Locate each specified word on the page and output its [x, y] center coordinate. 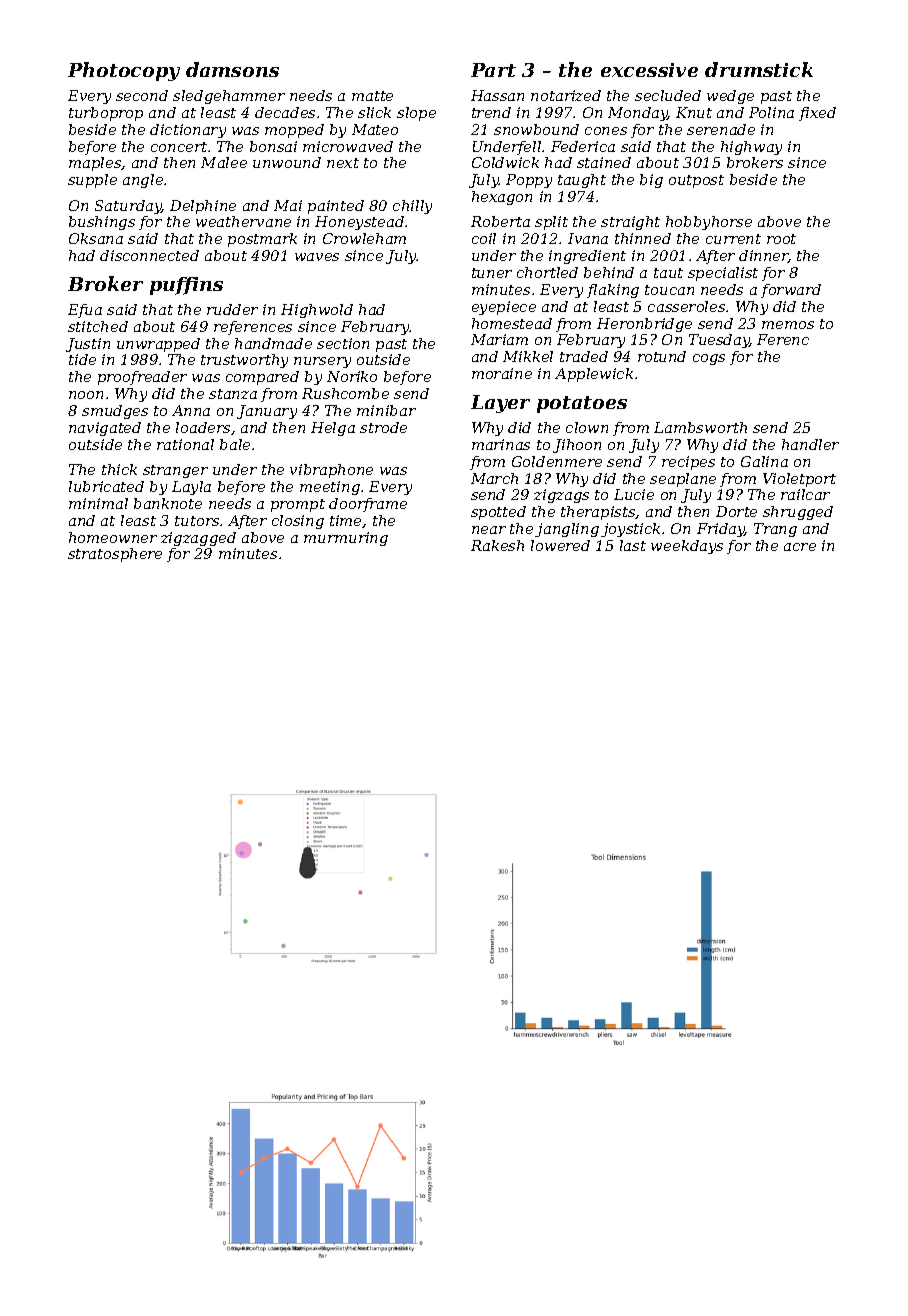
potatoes [582, 404]
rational [185, 444]
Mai [288, 205]
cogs [709, 359]
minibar [386, 410]
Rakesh [497, 545]
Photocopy [124, 71]
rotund [662, 356]
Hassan [497, 95]
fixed [817, 114]
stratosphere [115, 555]
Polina [771, 112]
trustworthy [244, 361]
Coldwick [505, 162]
